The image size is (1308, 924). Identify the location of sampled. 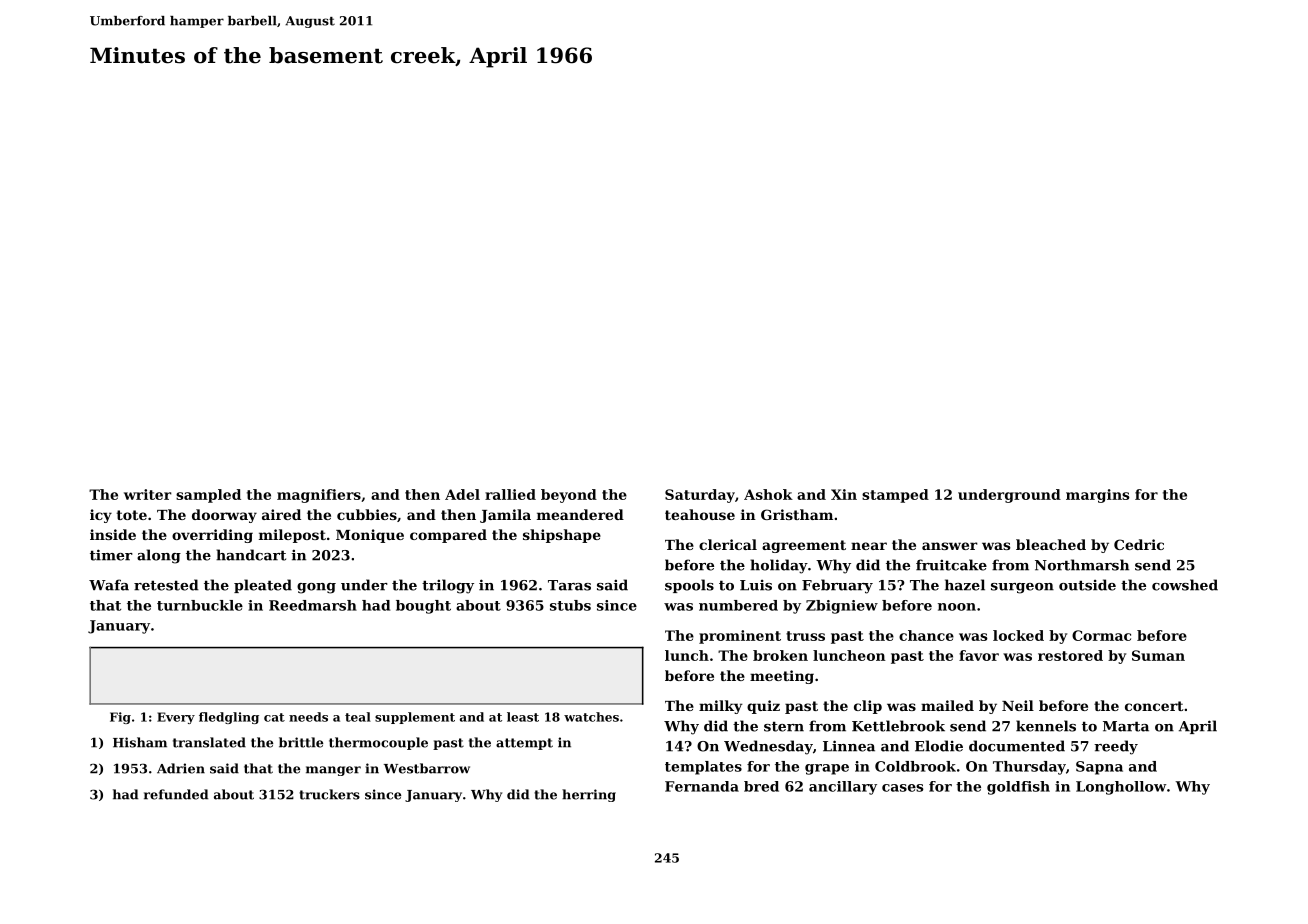
(208, 496).
